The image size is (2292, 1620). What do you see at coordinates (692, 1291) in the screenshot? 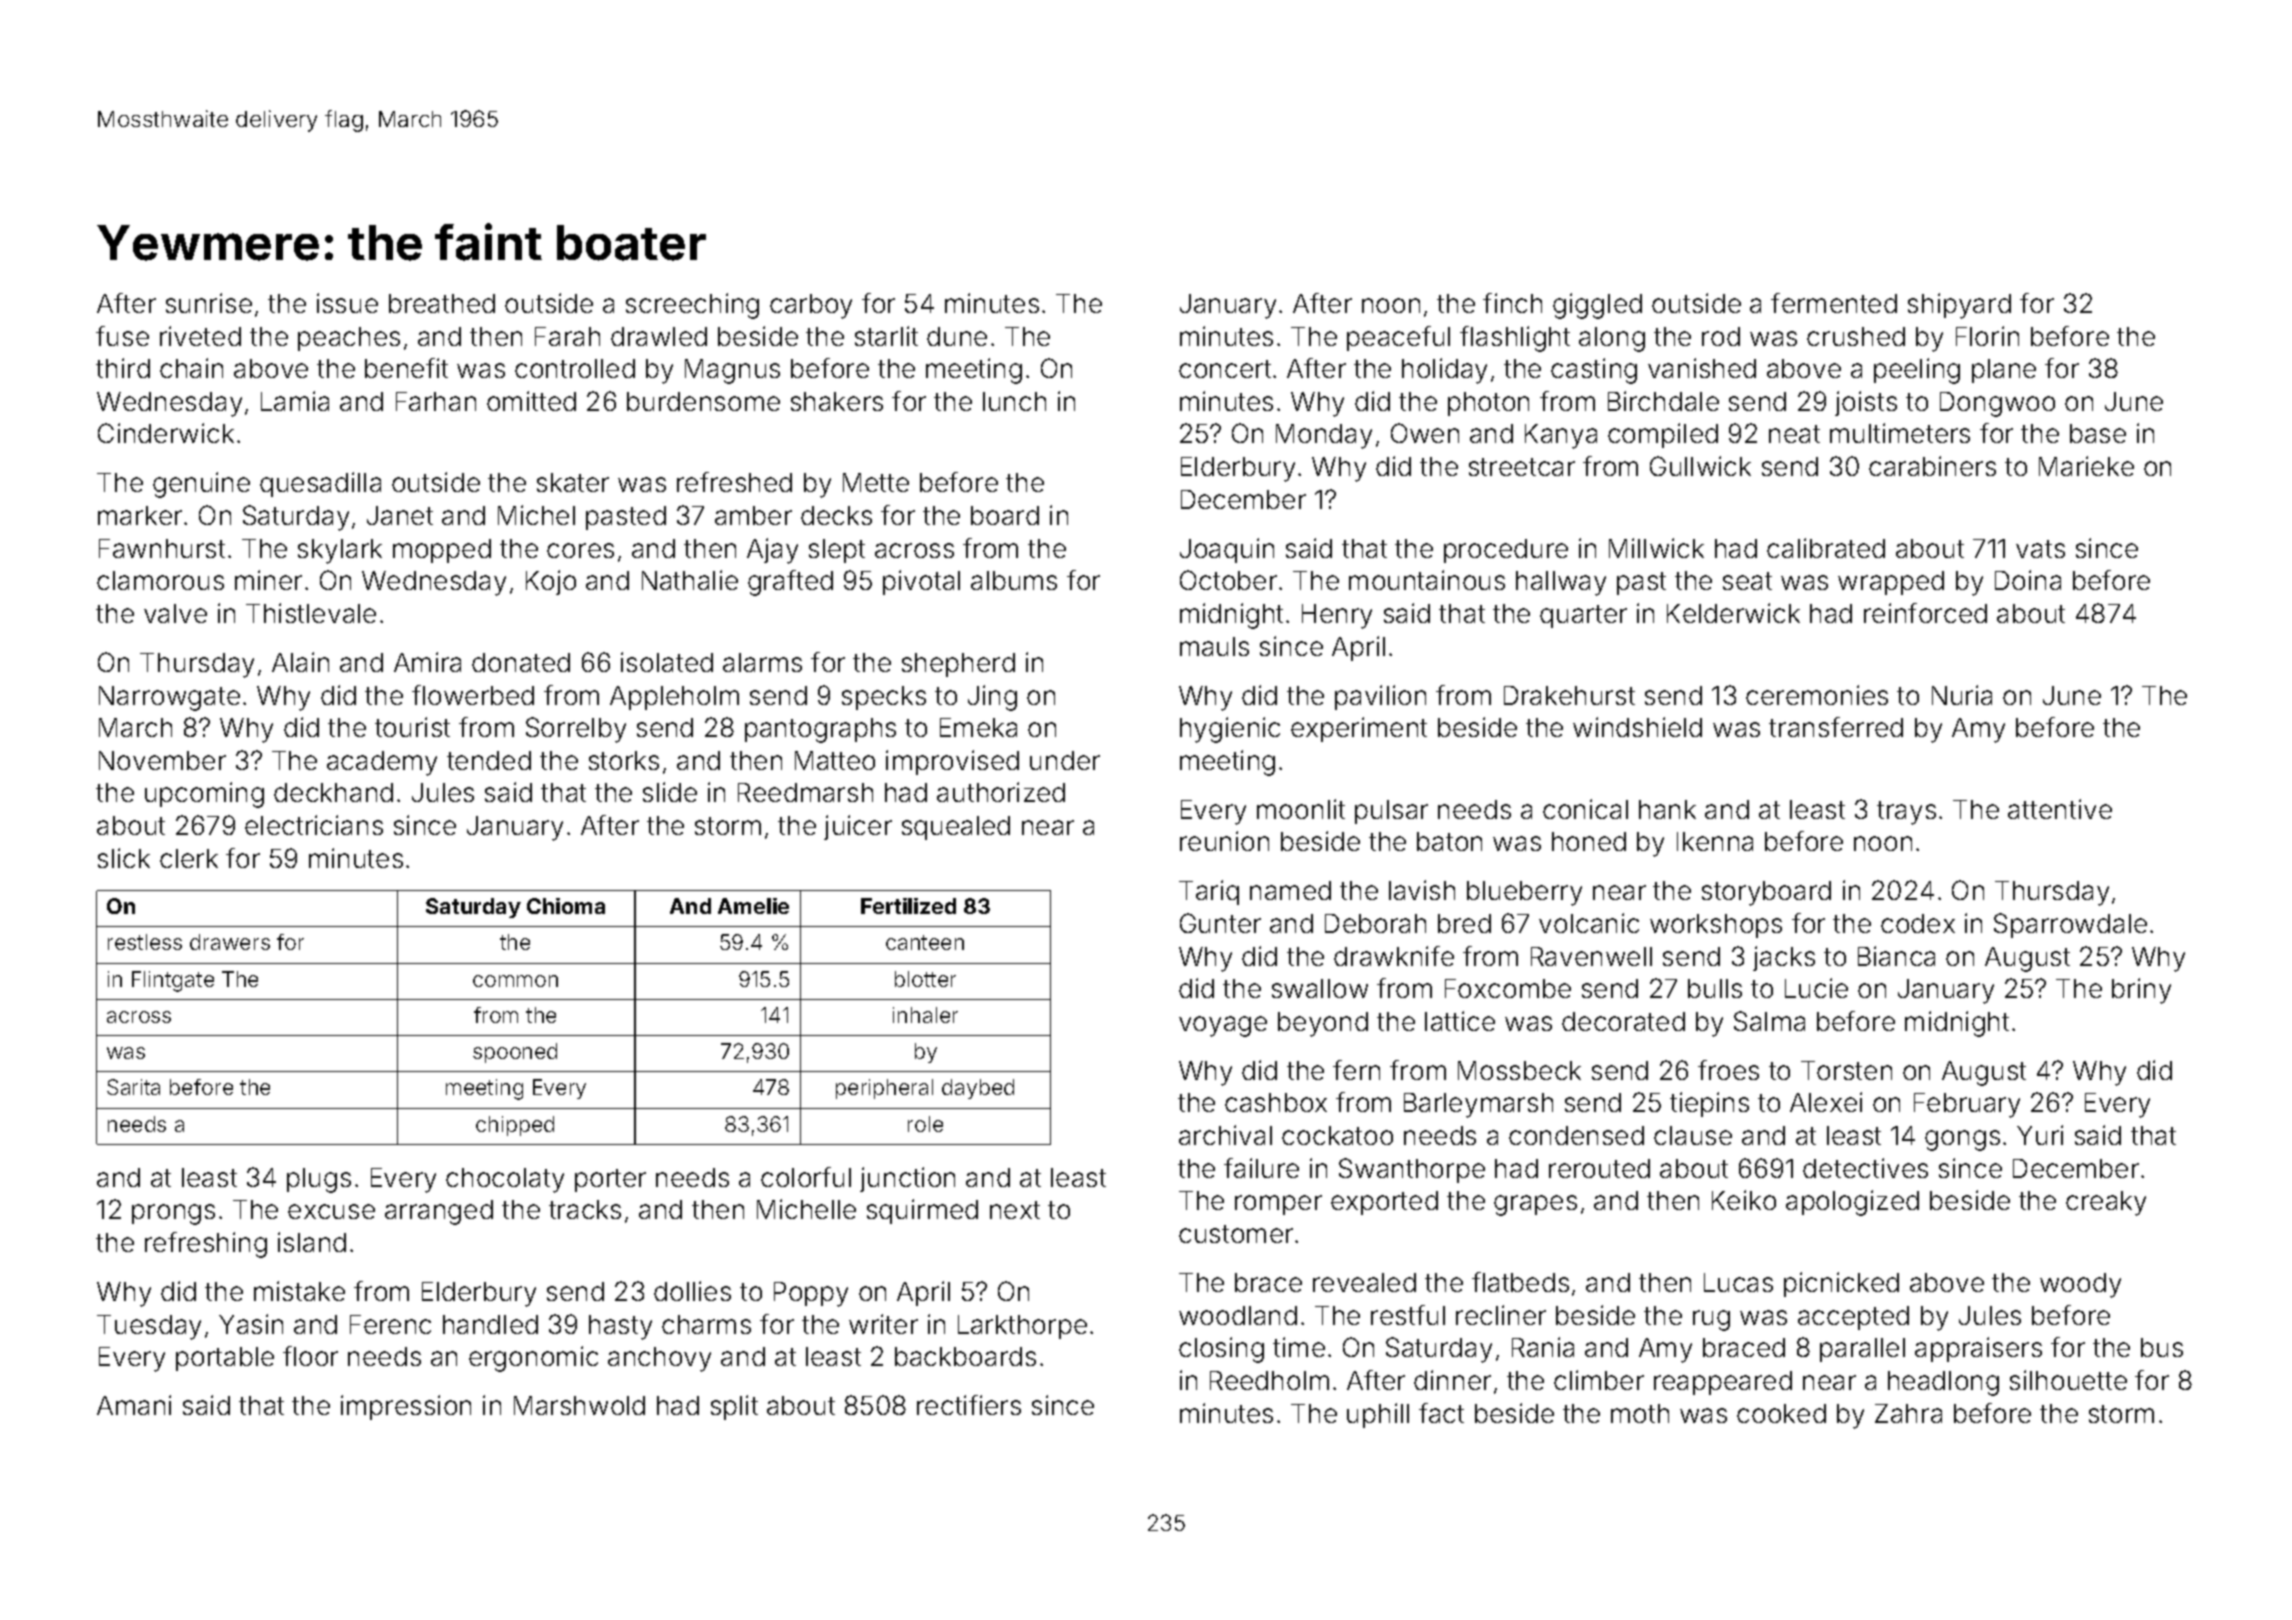
I see `dollies` at bounding box center [692, 1291].
